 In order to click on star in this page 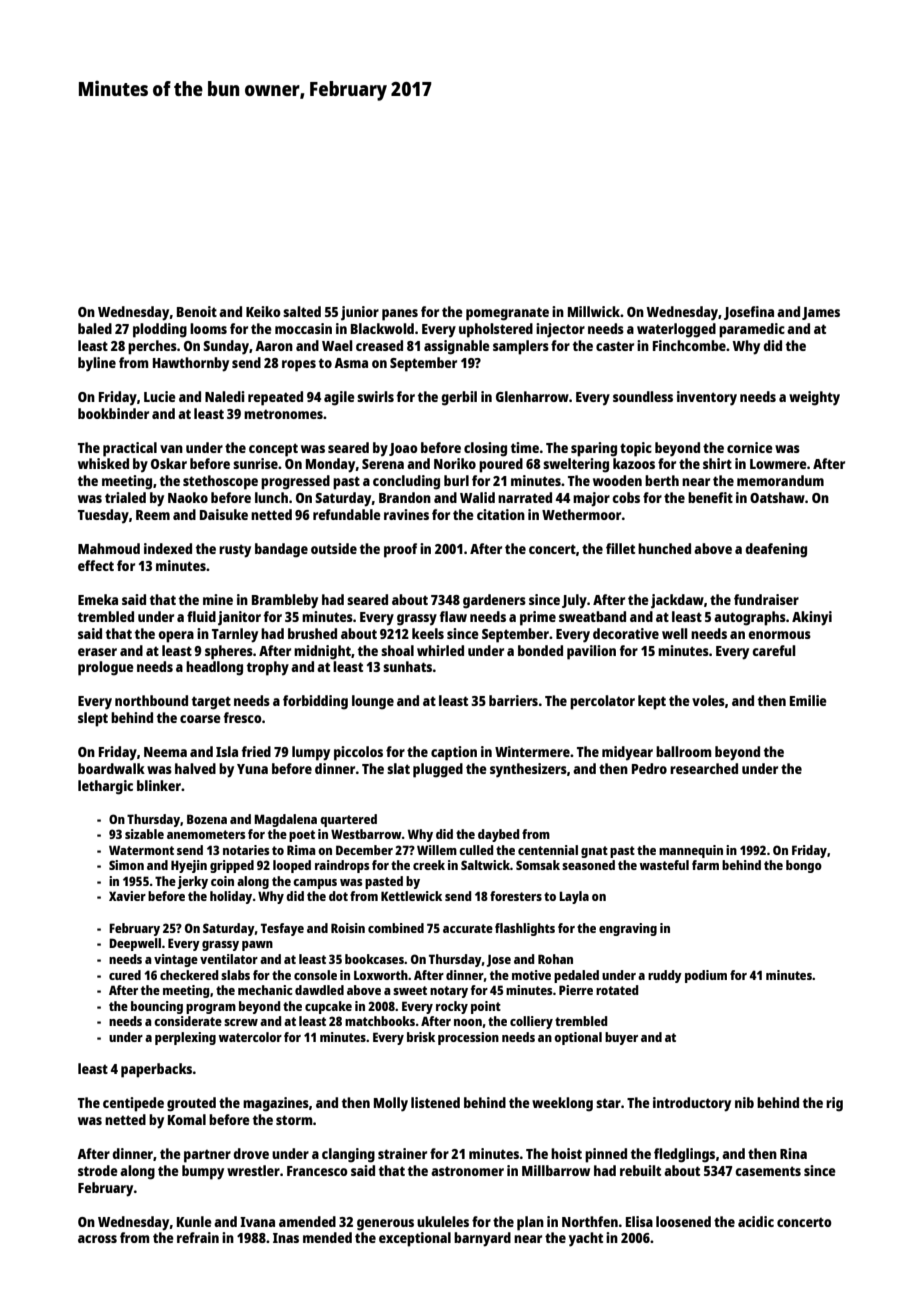, I will do `click(608, 1103)`.
